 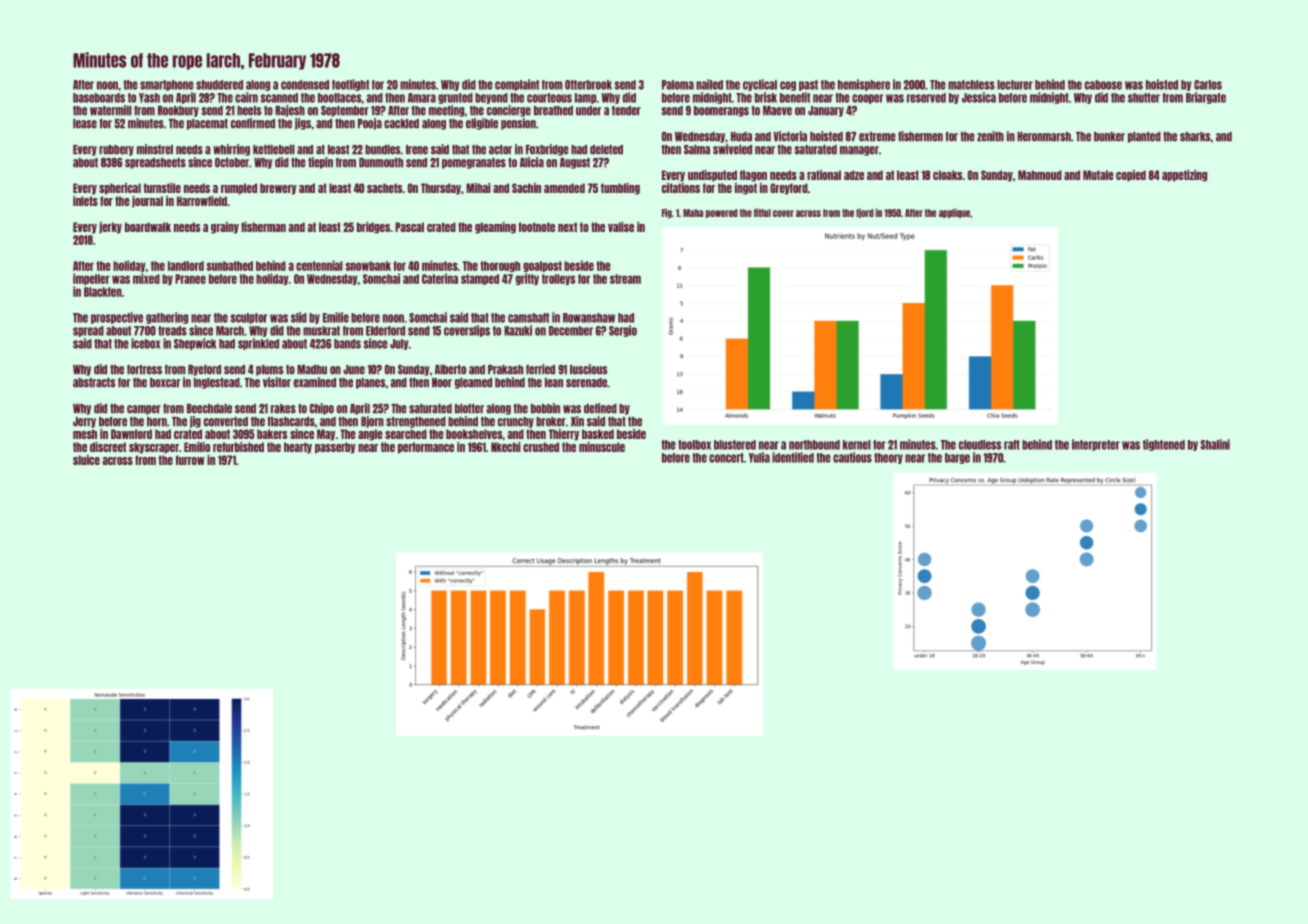 What do you see at coordinates (532, 162) in the screenshot?
I see `Alicia` at bounding box center [532, 162].
